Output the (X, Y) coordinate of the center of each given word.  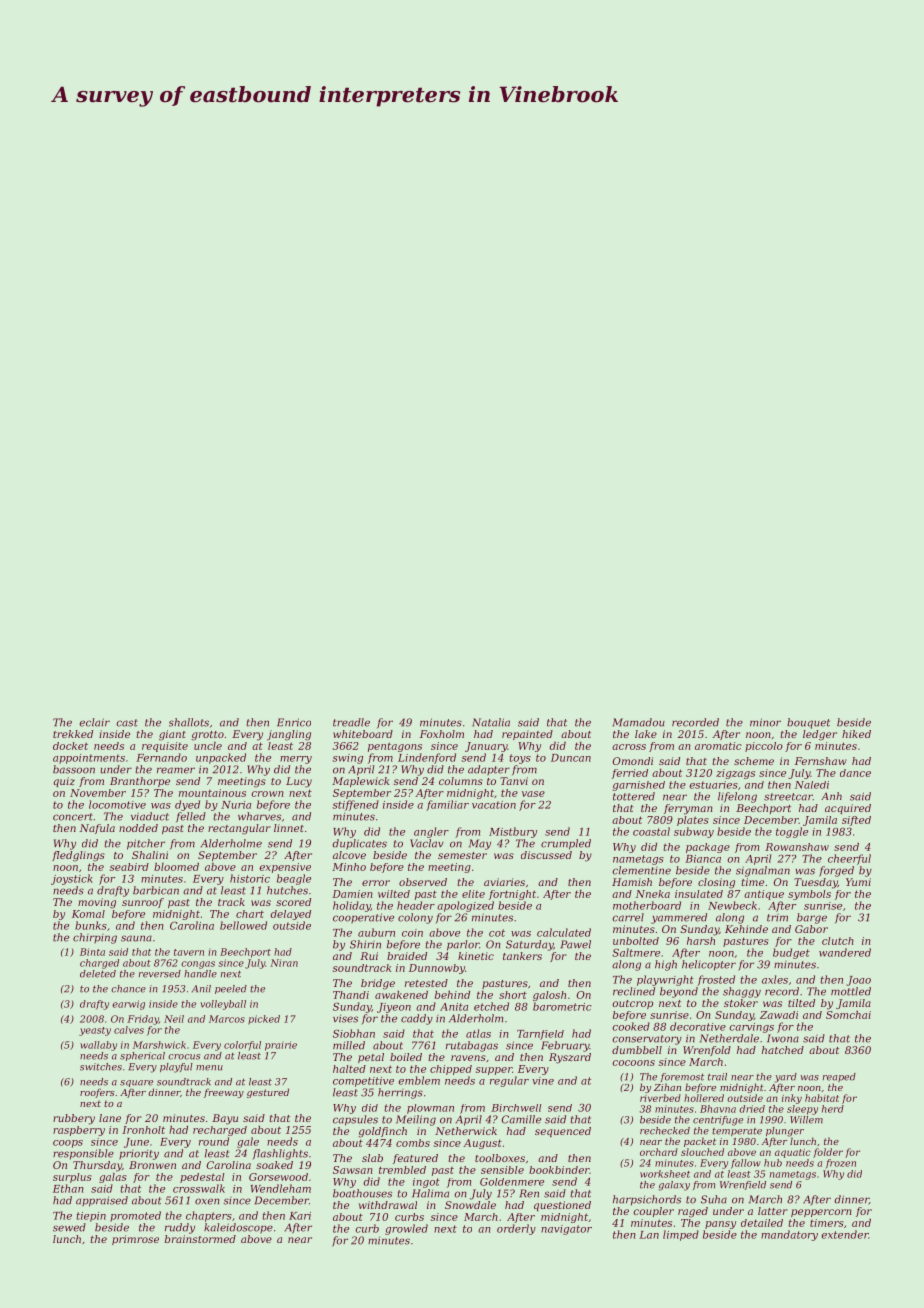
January (486, 747)
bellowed (243, 925)
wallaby (98, 1046)
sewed (69, 1227)
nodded (138, 828)
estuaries (713, 785)
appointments (89, 759)
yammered (679, 918)
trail (717, 1077)
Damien (352, 894)
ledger (820, 735)
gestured (268, 1093)
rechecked (665, 1131)
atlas (478, 1033)
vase (533, 794)
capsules (355, 1120)
